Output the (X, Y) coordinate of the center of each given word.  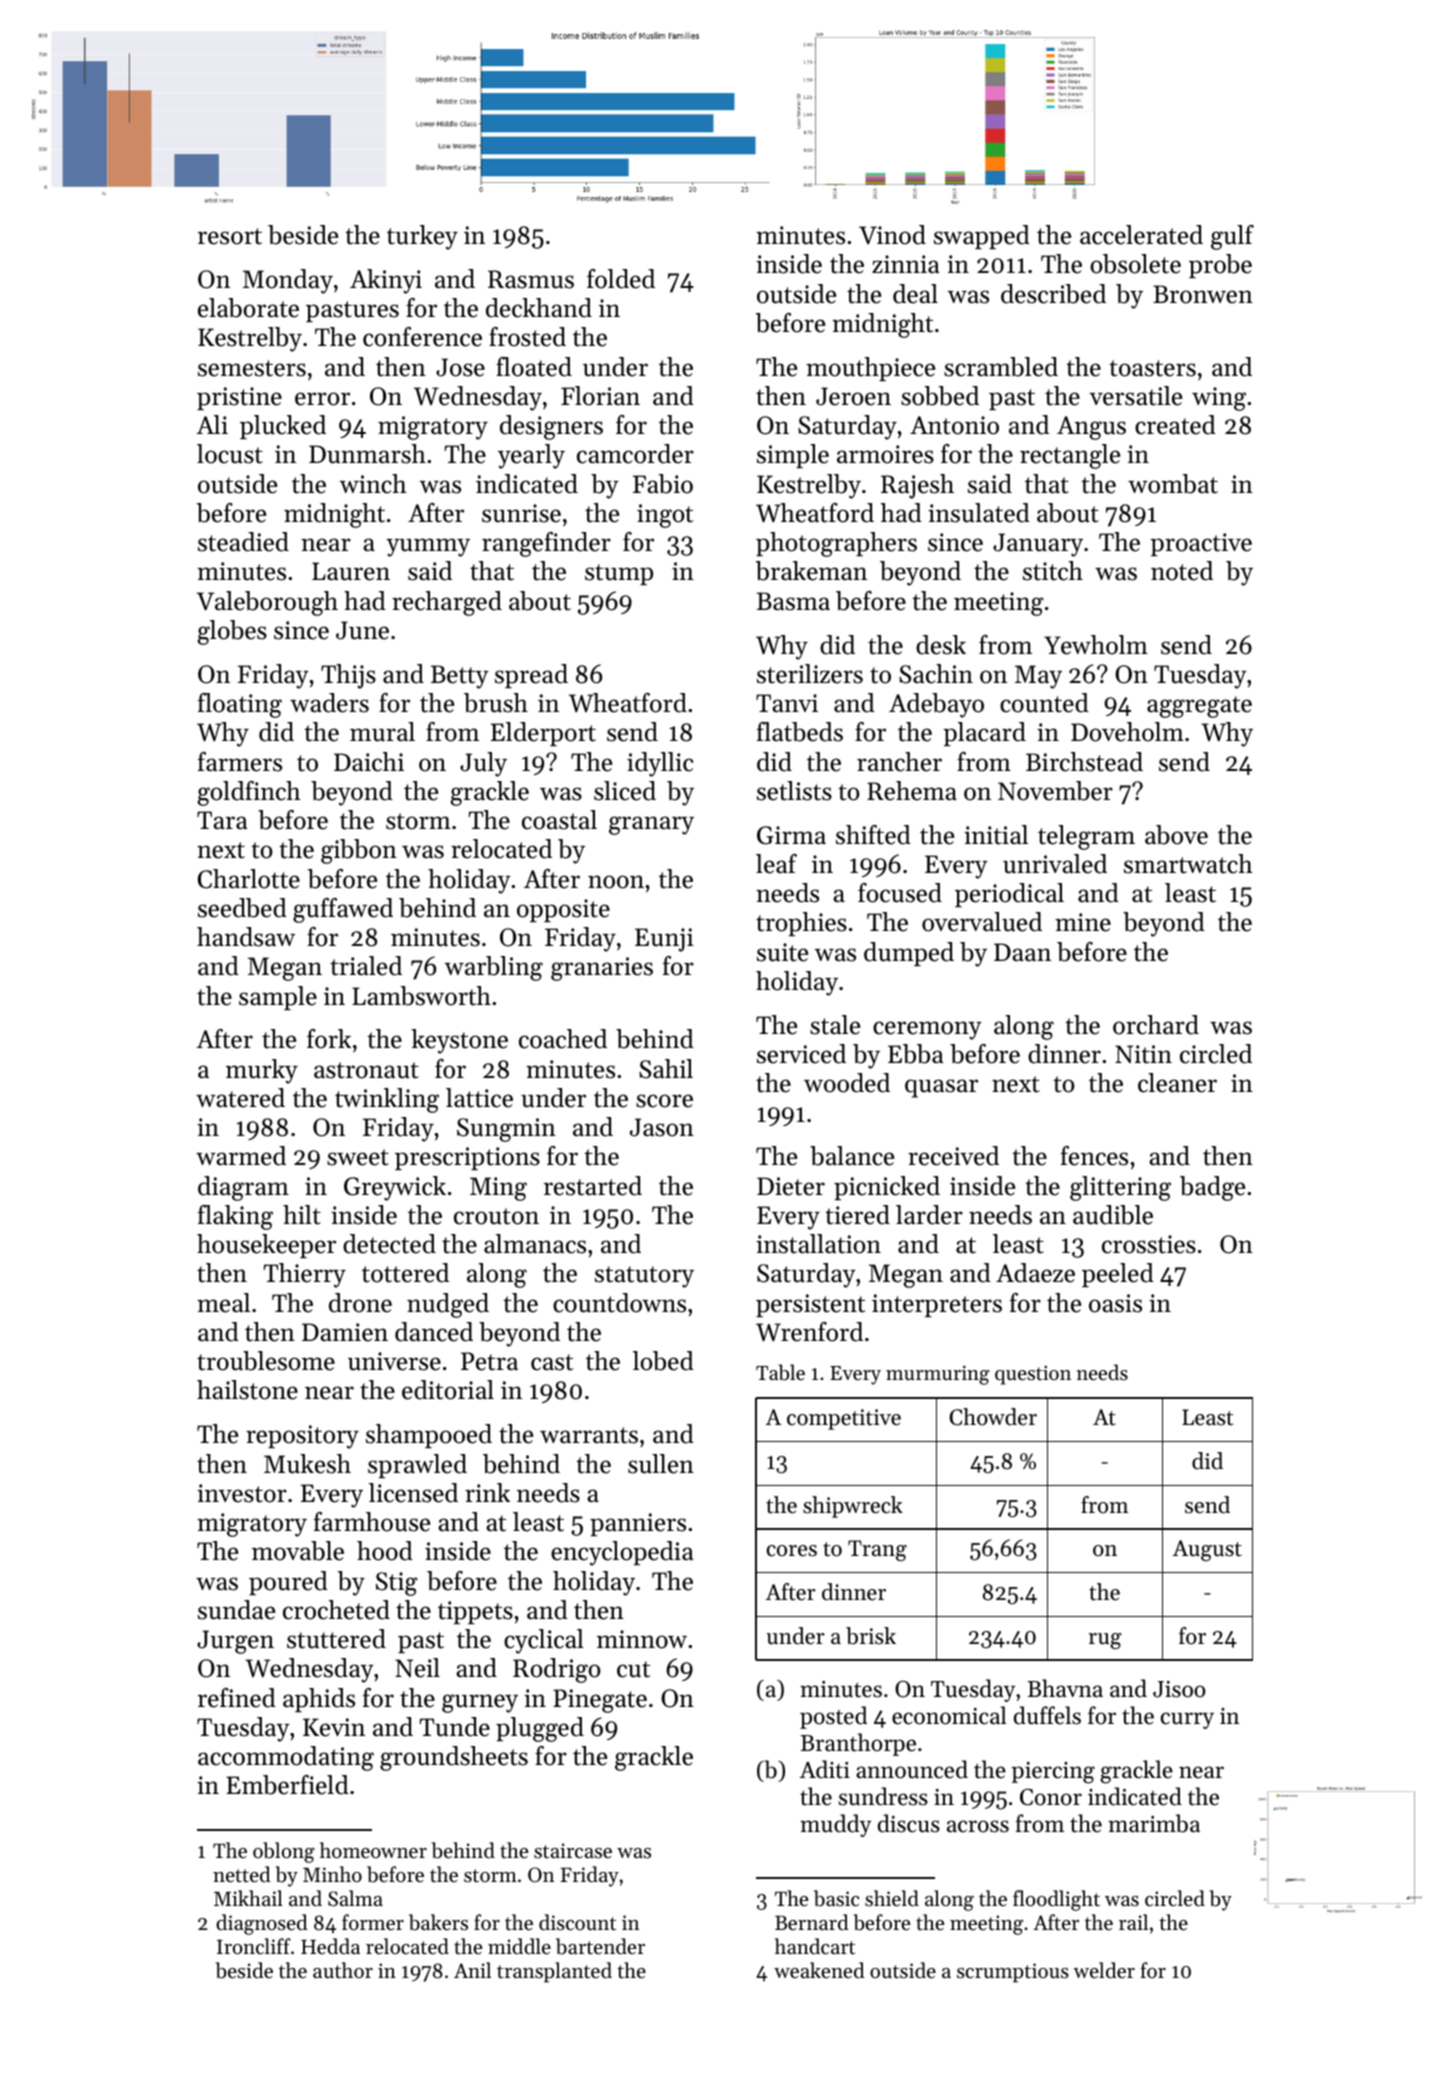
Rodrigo (556, 1670)
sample (278, 998)
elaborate (248, 308)
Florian (600, 396)
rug (1105, 1641)
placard (984, 734)
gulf (1232, 237)
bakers (438, 1922)
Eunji (664, 940)
